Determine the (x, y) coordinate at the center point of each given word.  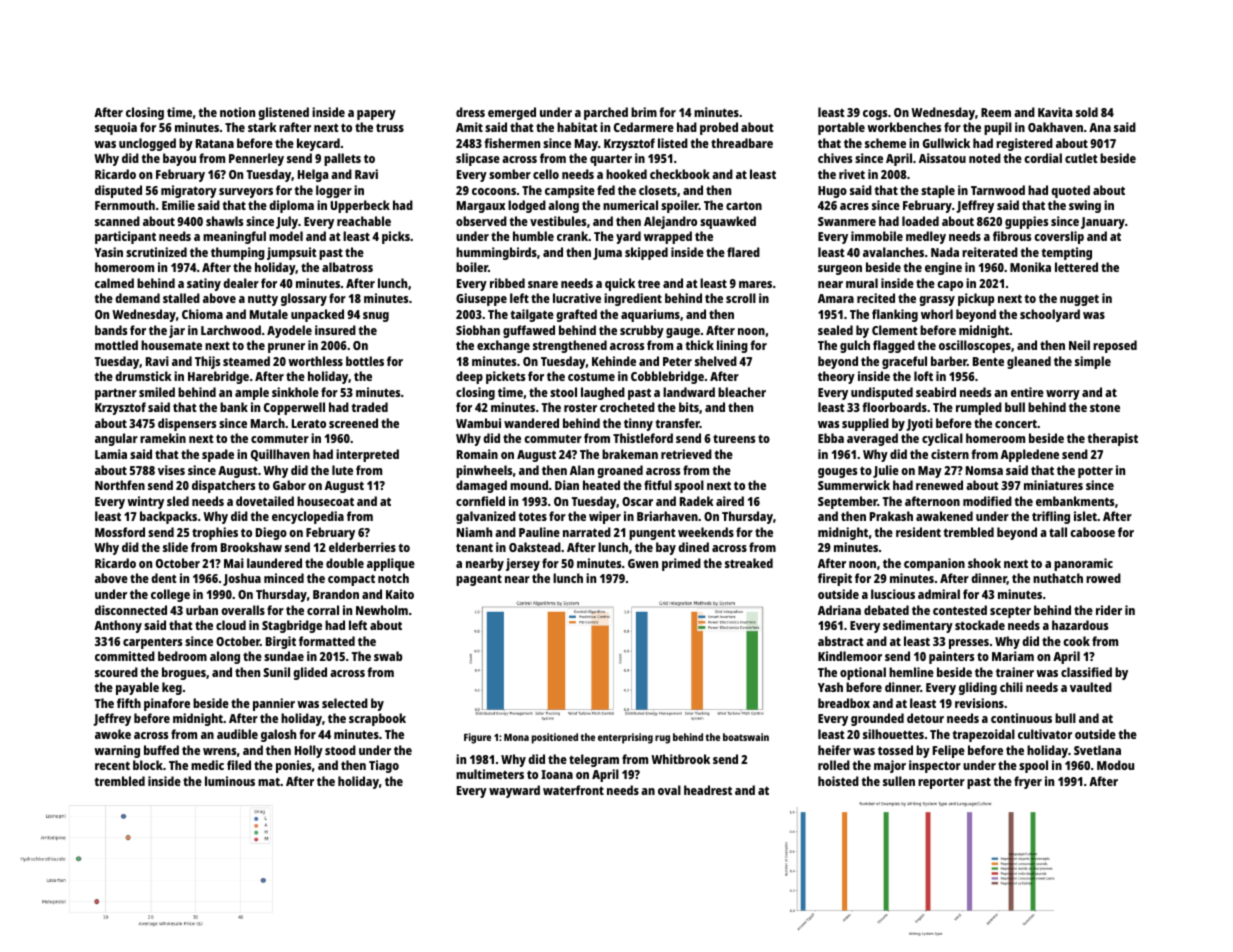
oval (669, 790)
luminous (230, 781)
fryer (1028, 782)
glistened (283, 113)
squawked (728, 222)
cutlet (1081, 158)
